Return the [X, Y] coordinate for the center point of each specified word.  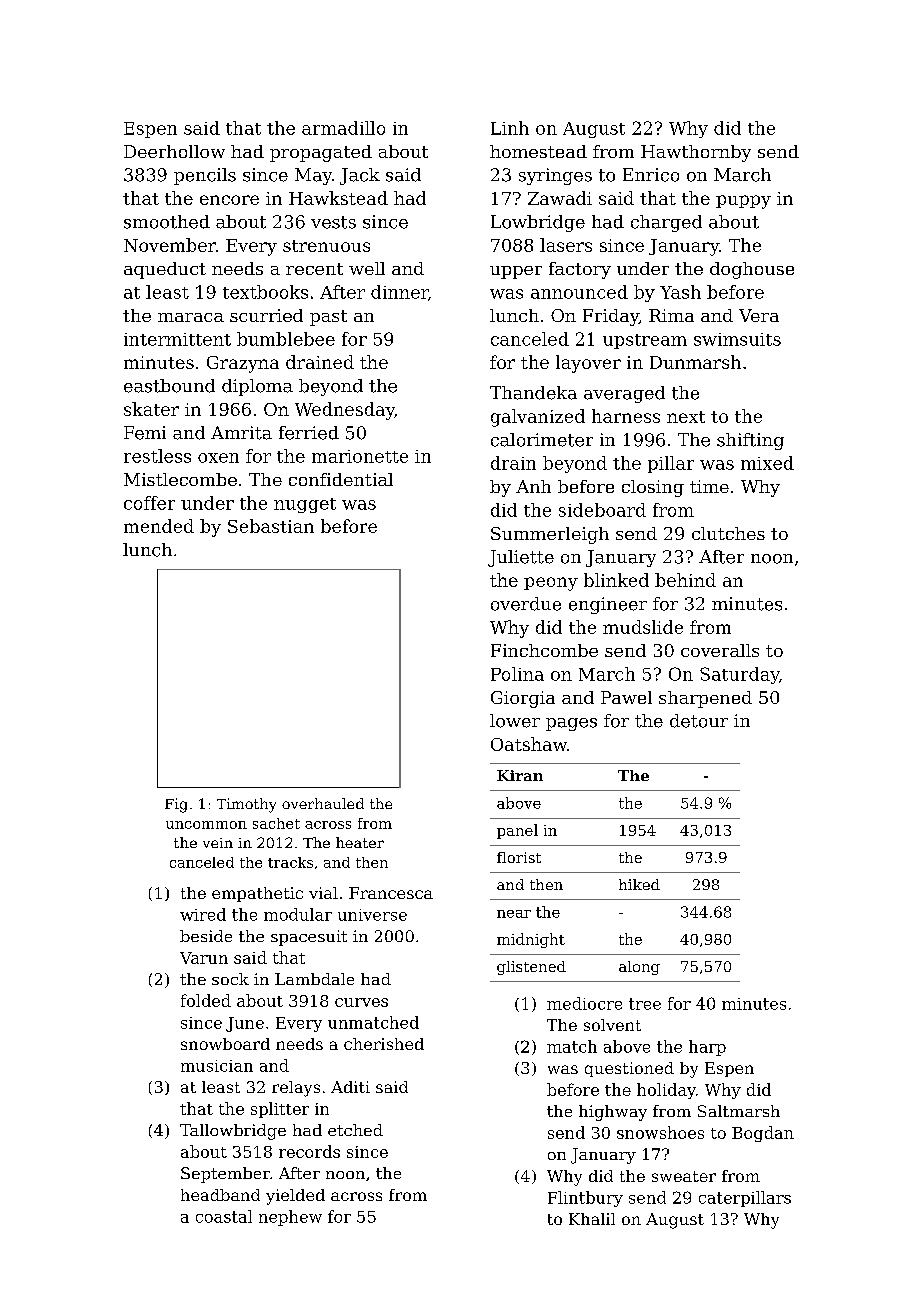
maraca [191, 317]
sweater [684, 1176]
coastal [224, 1216]
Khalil [592, 1219]
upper [516, 272]
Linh [510, 128]
